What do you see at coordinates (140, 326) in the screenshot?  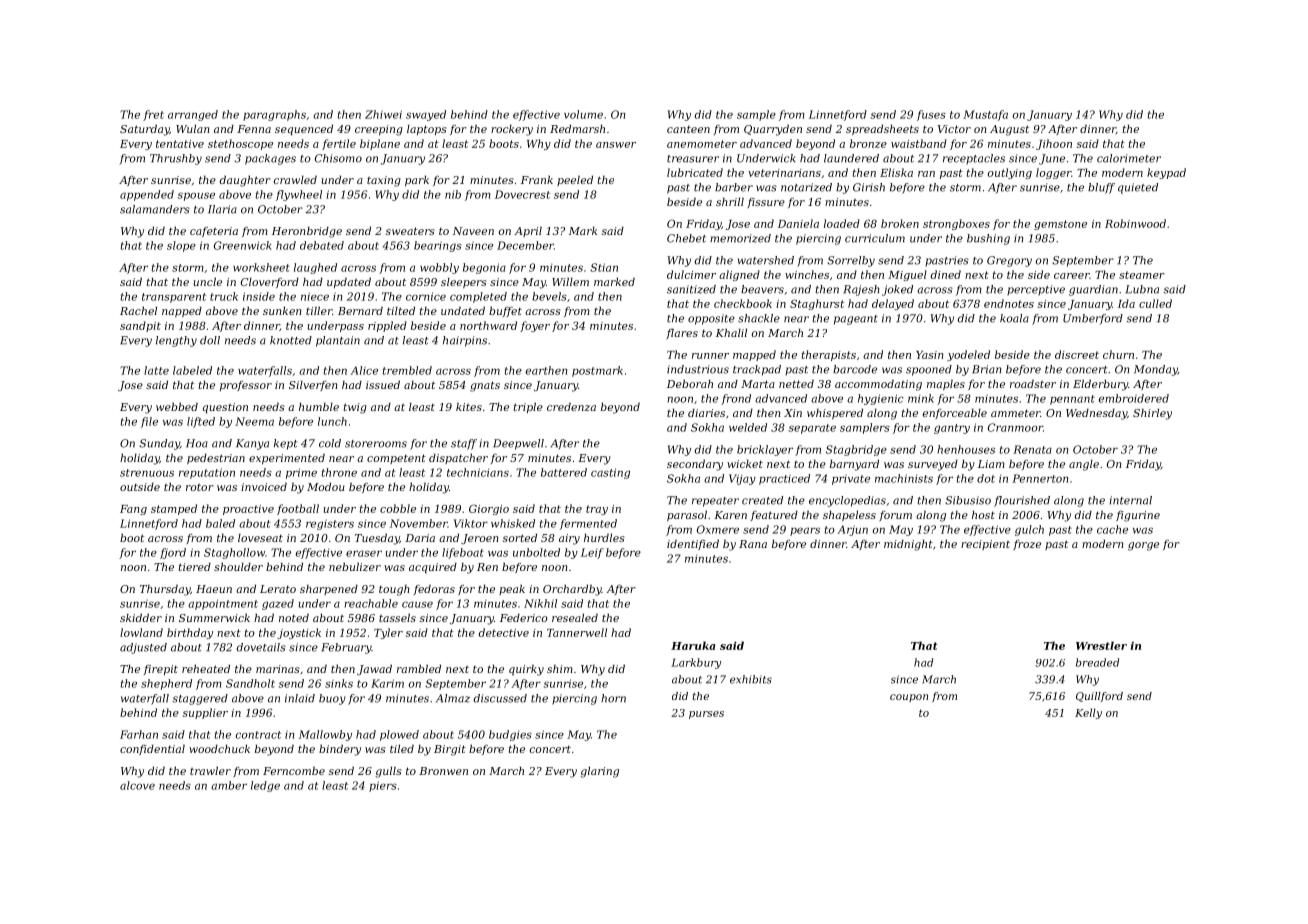 I see `sandpit` at bounding box center [140, 326].
